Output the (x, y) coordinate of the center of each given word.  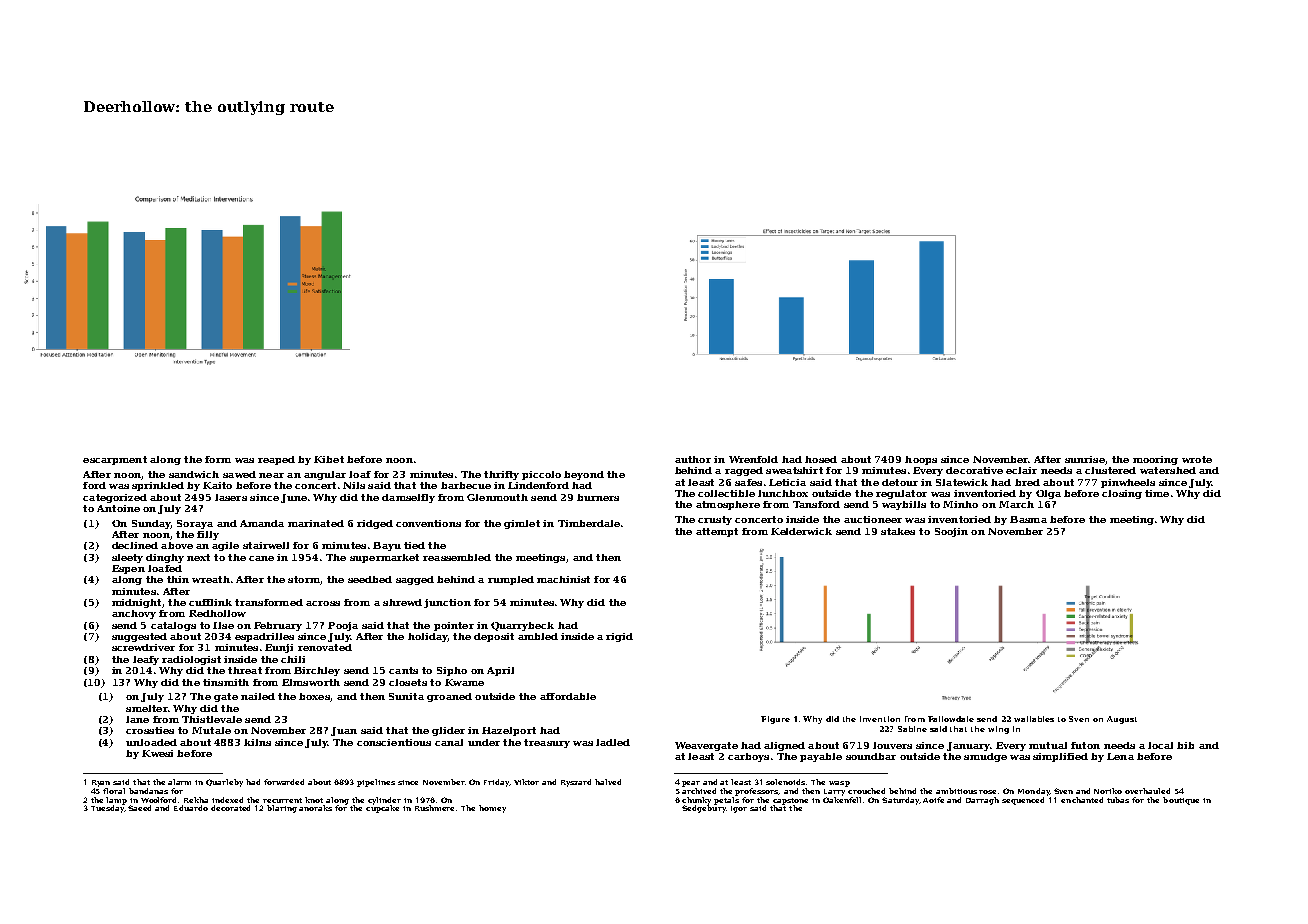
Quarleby (224, 783)
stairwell (266, 545)
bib (1185, 745)
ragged (744, 471)
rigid (619, 637)
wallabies (1034, 719)
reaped (276, 460)
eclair (1021, 470)
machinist (563, 579)
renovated (325, 647)
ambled (538, 636)
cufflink (210, 602)
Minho (960, 504)
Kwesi (157, 753)
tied (414, 545)
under (484, 742)
